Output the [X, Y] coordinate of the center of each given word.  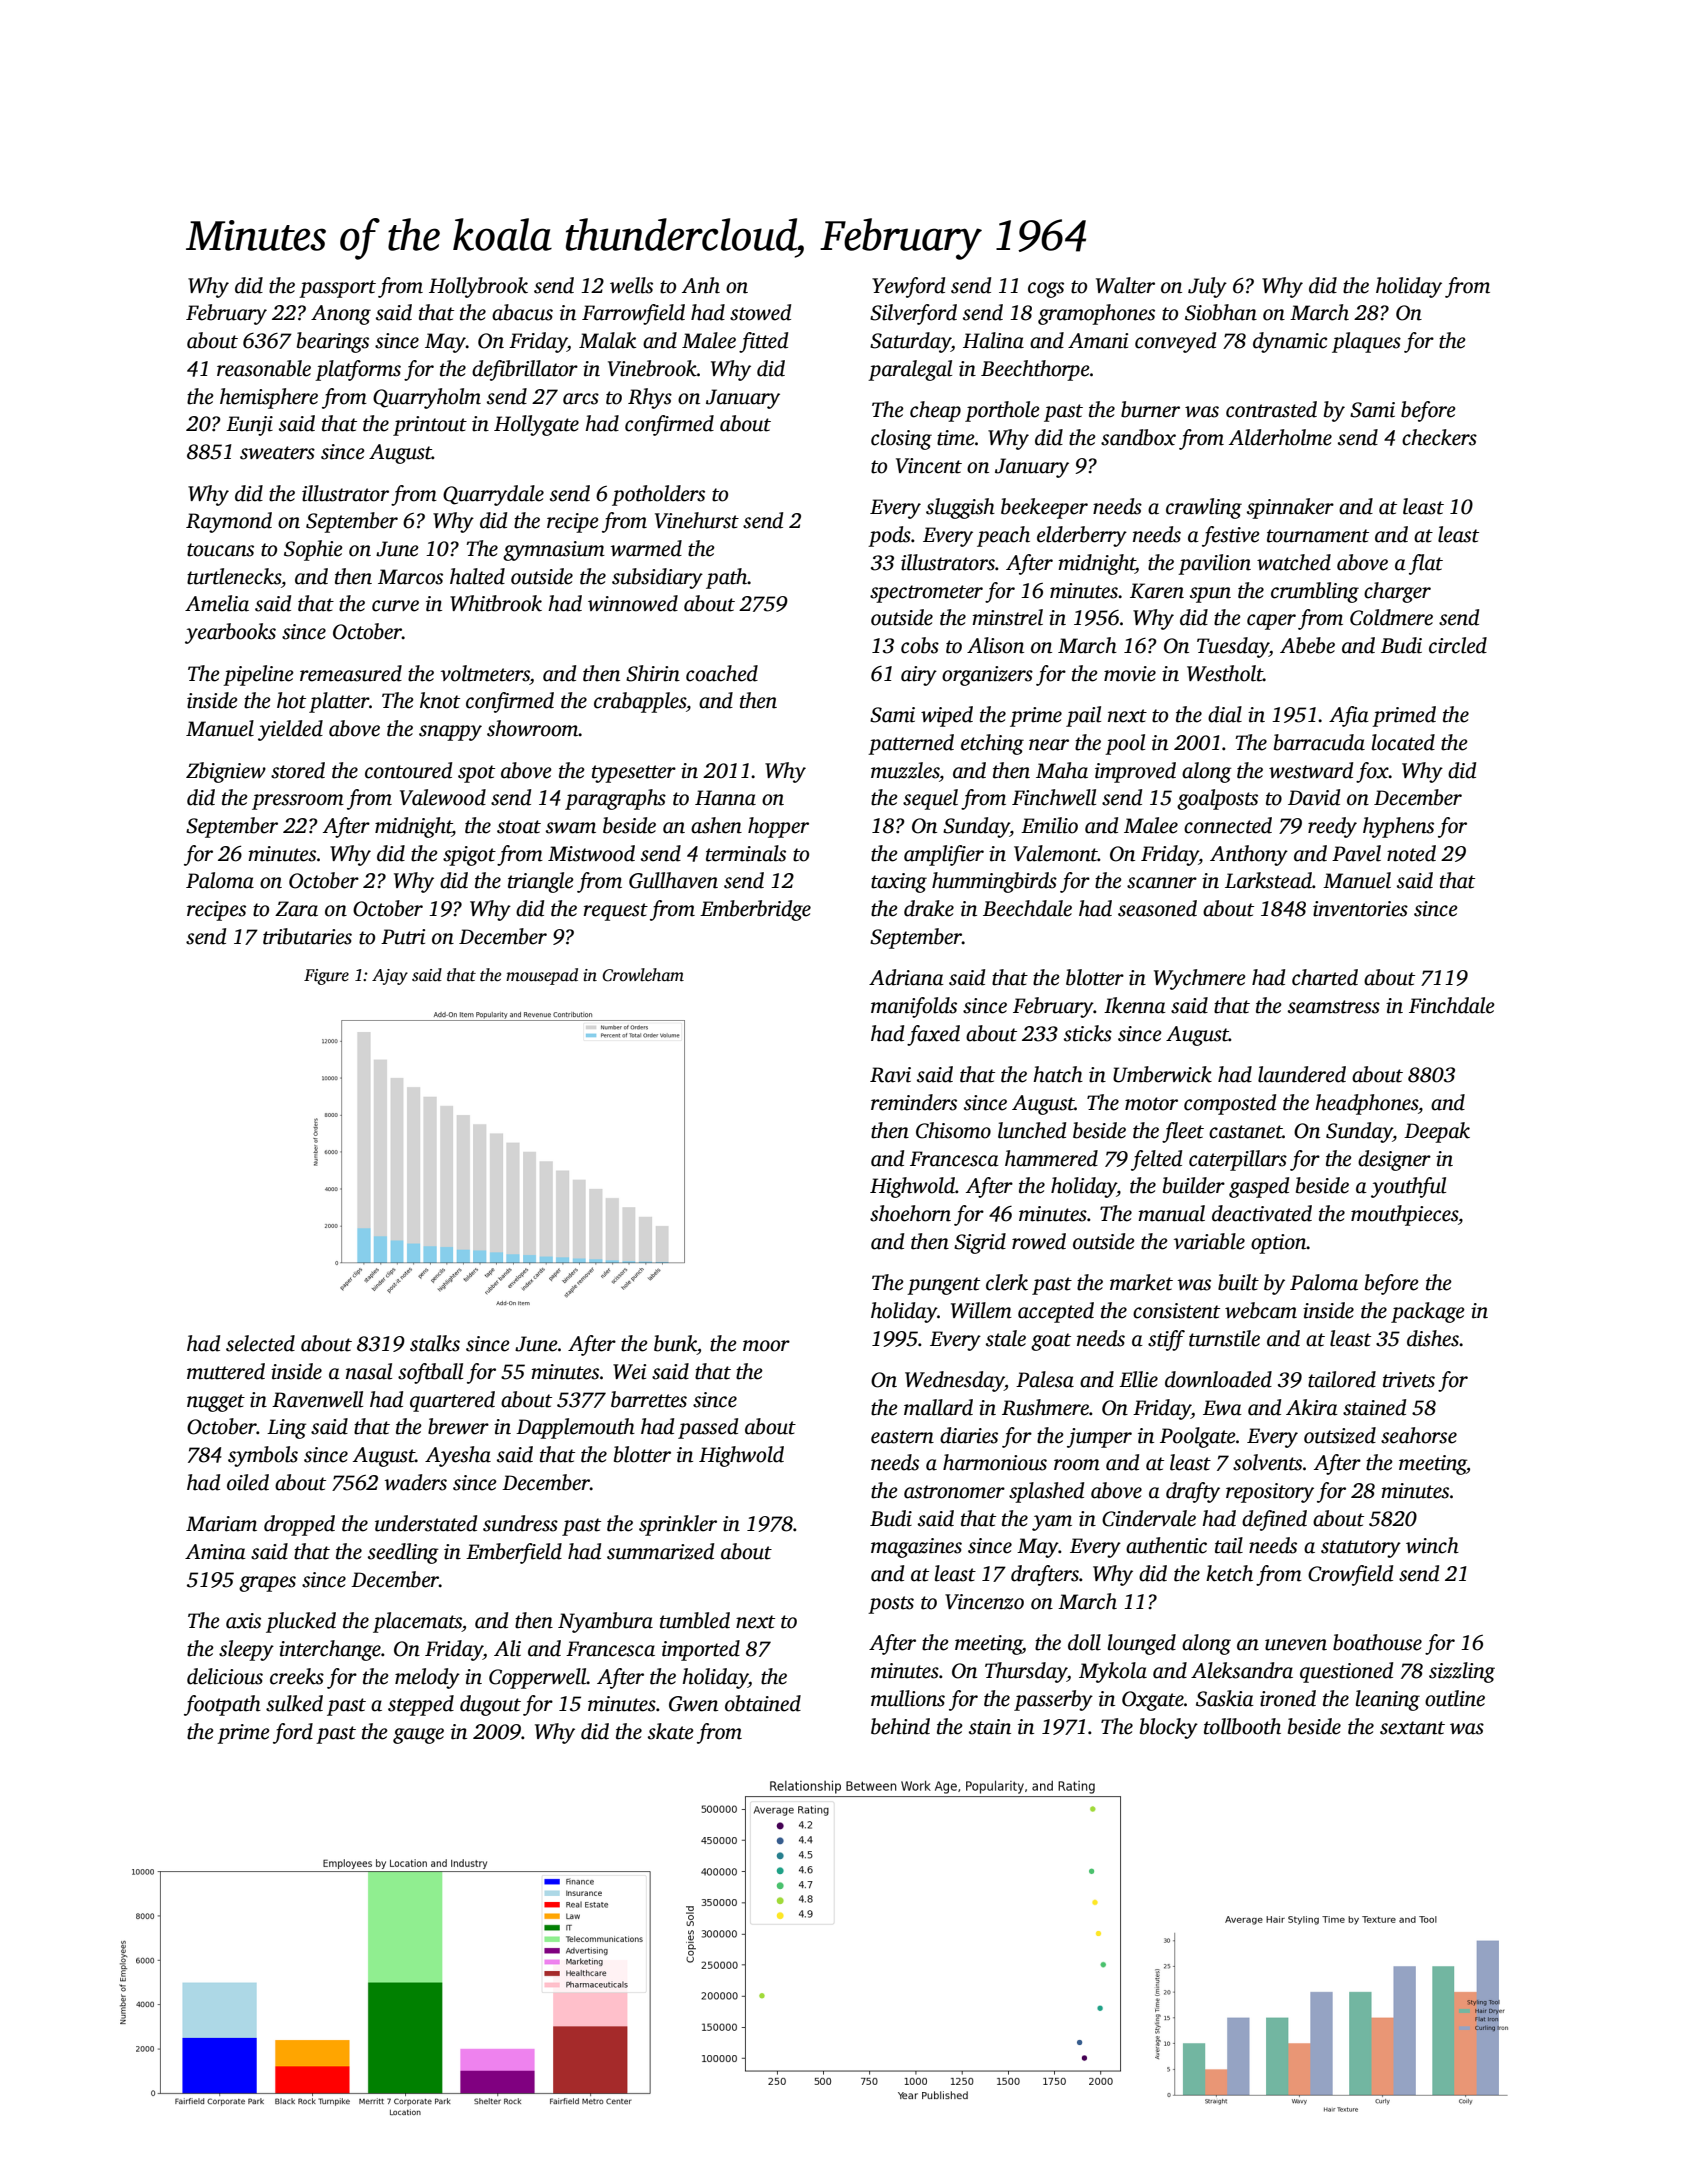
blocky [1169, 1728]
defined [1274, 1520]
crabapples [640, 702]
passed [708, 1428]
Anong [341, 315]
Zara [296, 909]
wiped [947, 716]
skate [671, 1731]
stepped [421, 1705]
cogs [1046, 290]
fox [1372, 772]
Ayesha [458, 1456]
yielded [290, 730]
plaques [1366, 342]
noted [1411, 853]
